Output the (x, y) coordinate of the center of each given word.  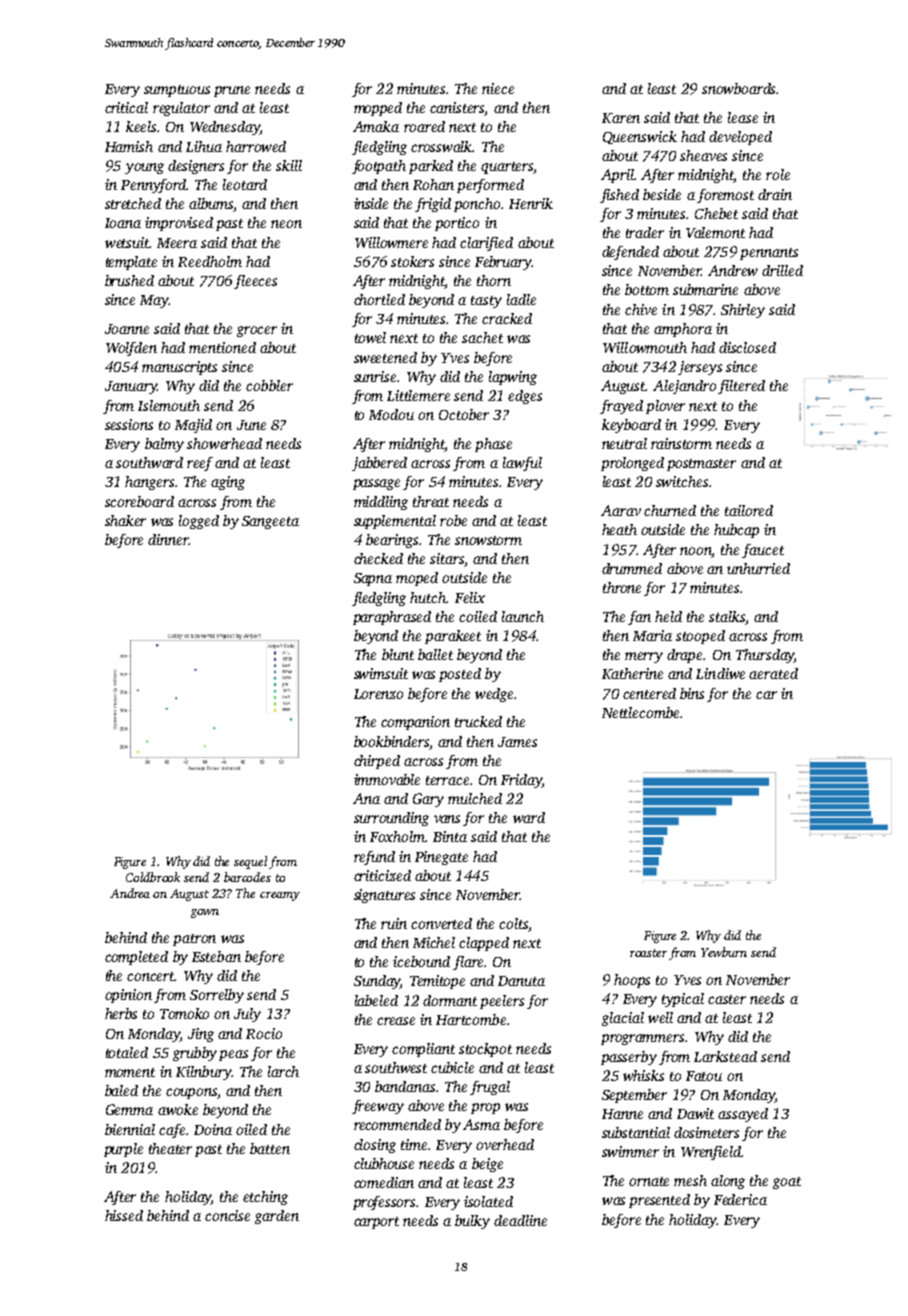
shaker (125, 520)
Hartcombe (471, 1019)
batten (270, 1148)
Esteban (216, 956)
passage (376, 484)
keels (141, 126)
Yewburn (724, 952)
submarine (705, 289)
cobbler (269, 385)
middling (381, 503)
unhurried (758, 568)
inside (371, 203)
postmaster (701, 465)
